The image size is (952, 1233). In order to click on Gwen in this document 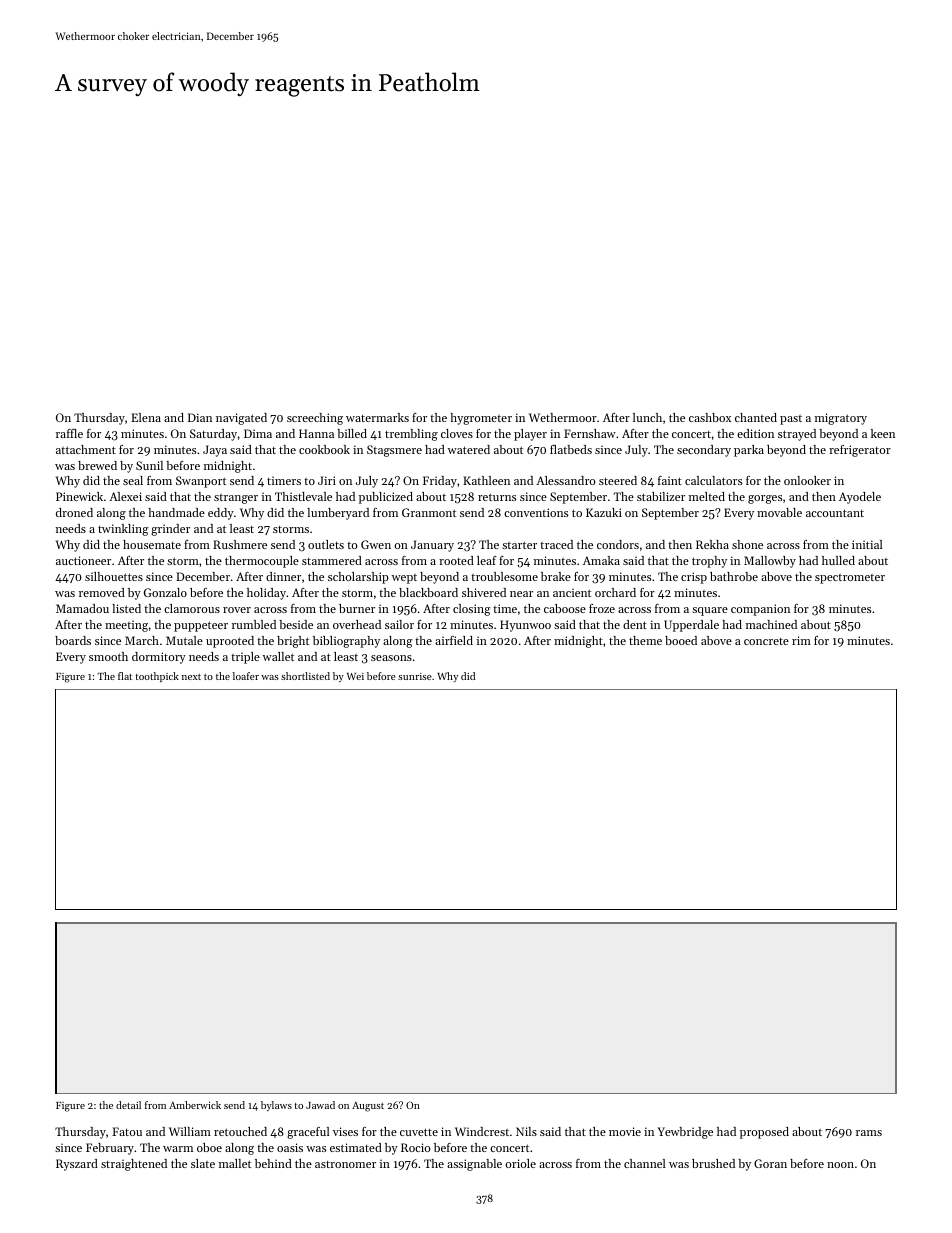, I will do `click(376, 544)`.
